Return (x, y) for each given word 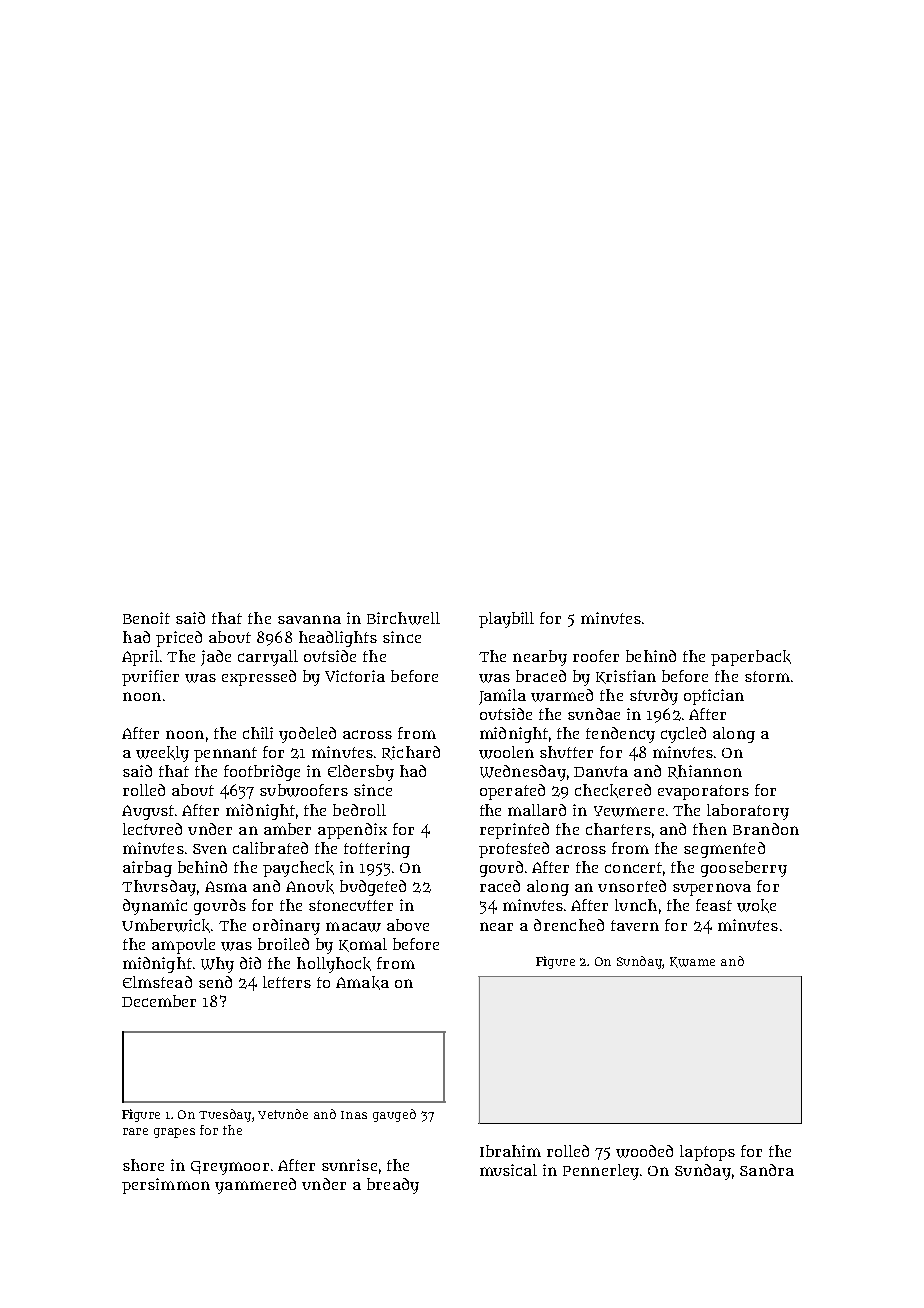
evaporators (703, 792)
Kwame (692, 962)
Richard (411, 753)
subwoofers (304, 790)
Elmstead (157, 982)
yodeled (307, 735)
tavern (635, 925)
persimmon (166, 1186)
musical (508, 1170)
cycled (683, 735)
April (140, 658)
